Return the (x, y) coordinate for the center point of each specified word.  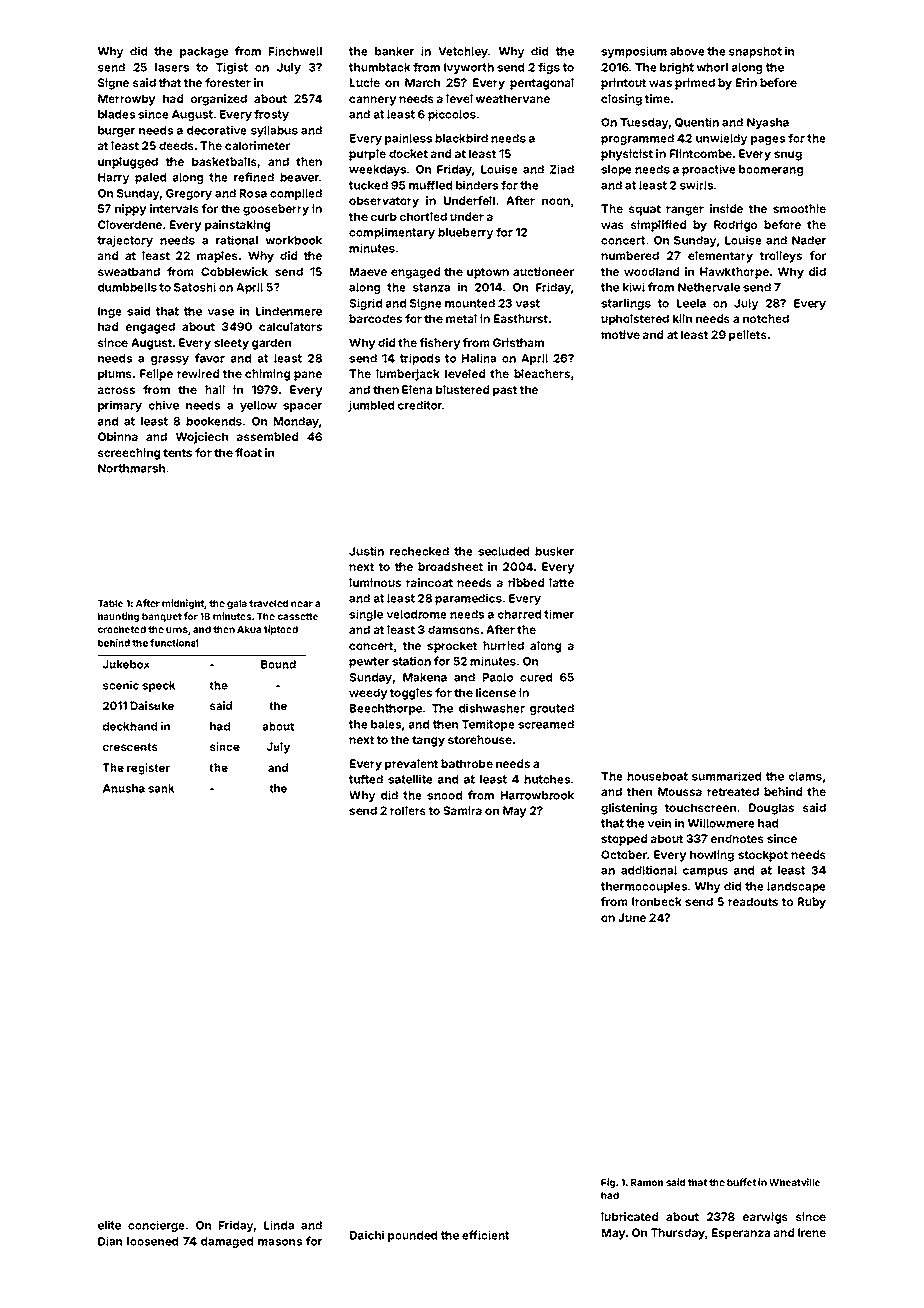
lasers (172, 67)
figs (549, 68)
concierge (156, 1226)
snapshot (755, 52)
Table (110, 603)
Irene (812, 1232)
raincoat (429, 582)
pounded (412, 1236)
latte (561, 582)
